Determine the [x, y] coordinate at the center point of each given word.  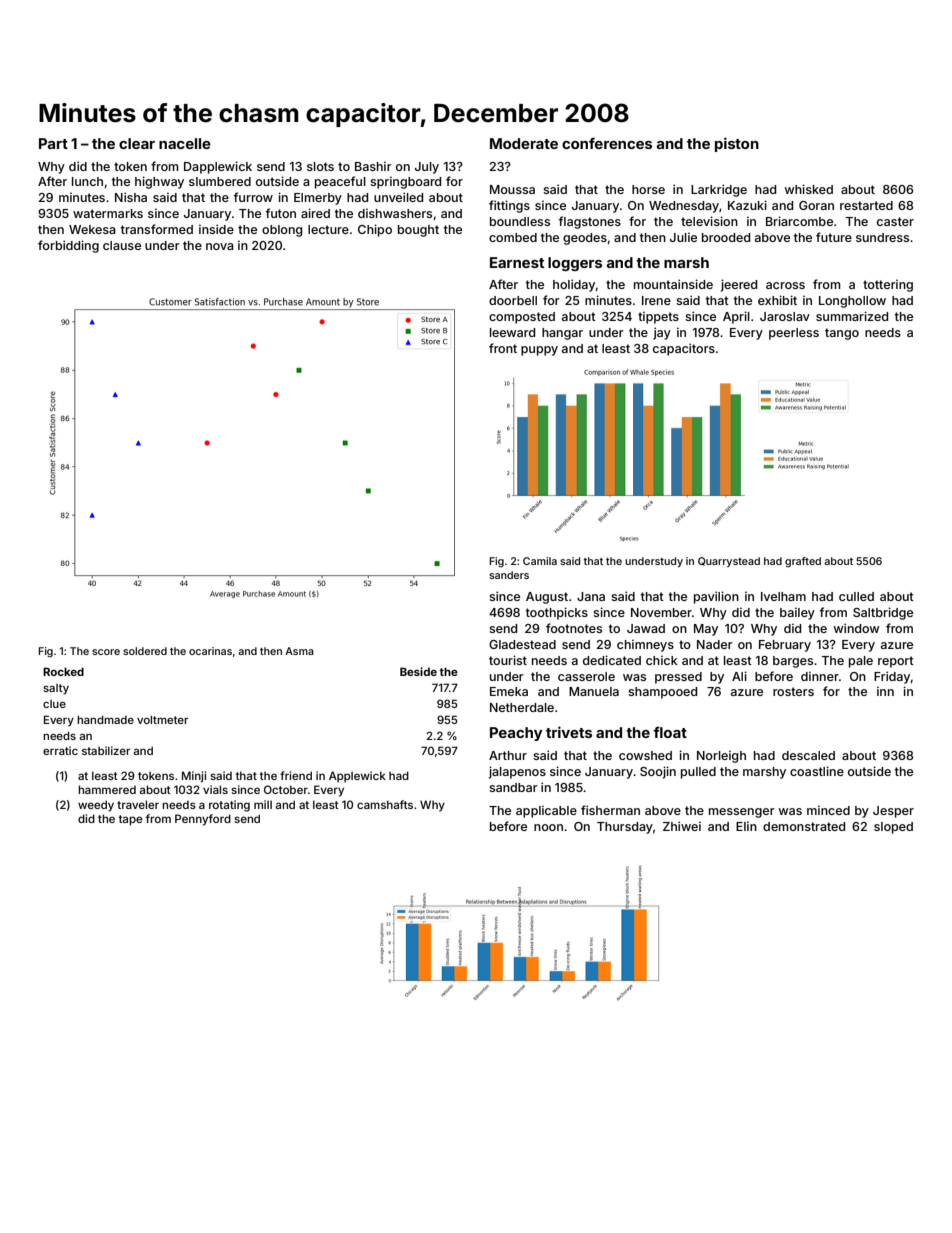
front [503, 348]
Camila [540, 561]
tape [131, 820]
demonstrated [804, 826]
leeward [512, 332]
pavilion [716, 597]
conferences [607, 143]
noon [548, 827]
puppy [539, 351]
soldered [145, 651]
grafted [803, 562]
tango [842, 334]
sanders [509, 575]
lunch [87, 181]
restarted [866, 205]
